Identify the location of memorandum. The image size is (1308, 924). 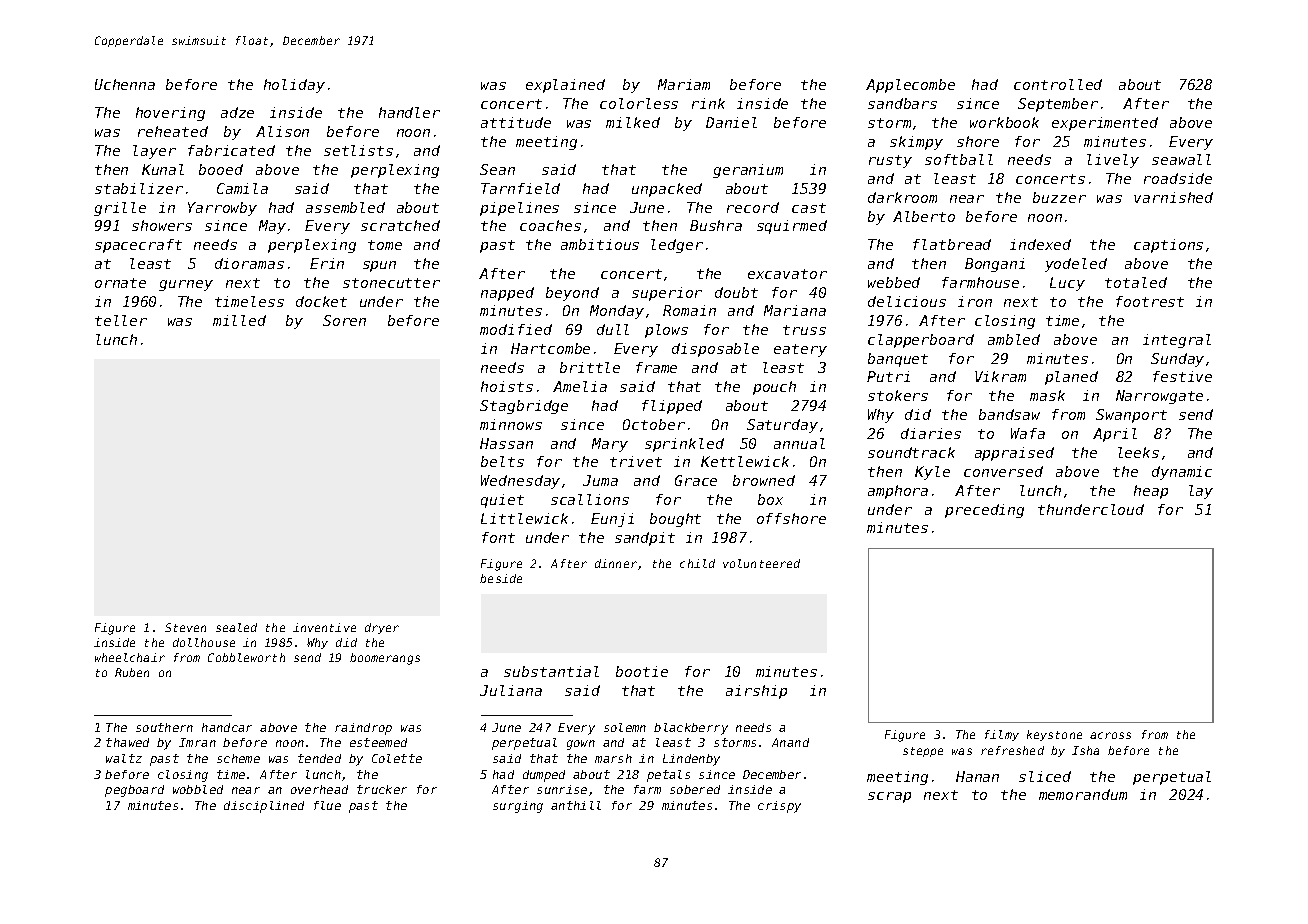
(1083, 794).
